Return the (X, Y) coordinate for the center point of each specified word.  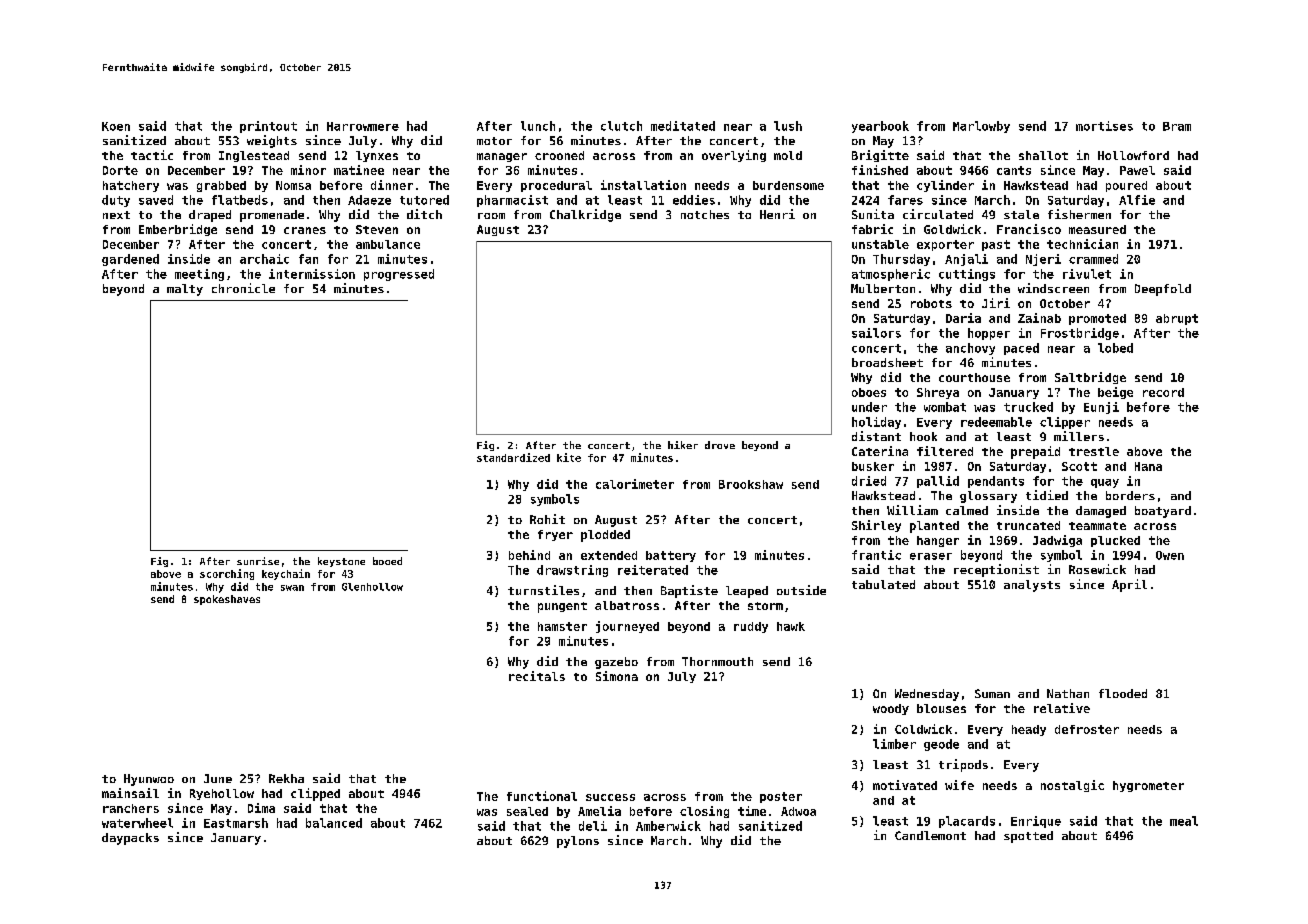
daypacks (130, 839)
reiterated (653, 570)
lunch (538, 126)
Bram (1177, 126)
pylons (578, 842)
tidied (1047, 495)
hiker (683, 445)
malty (185, 290)
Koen (116, 126)
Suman (992, 693)
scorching (227, 574)
